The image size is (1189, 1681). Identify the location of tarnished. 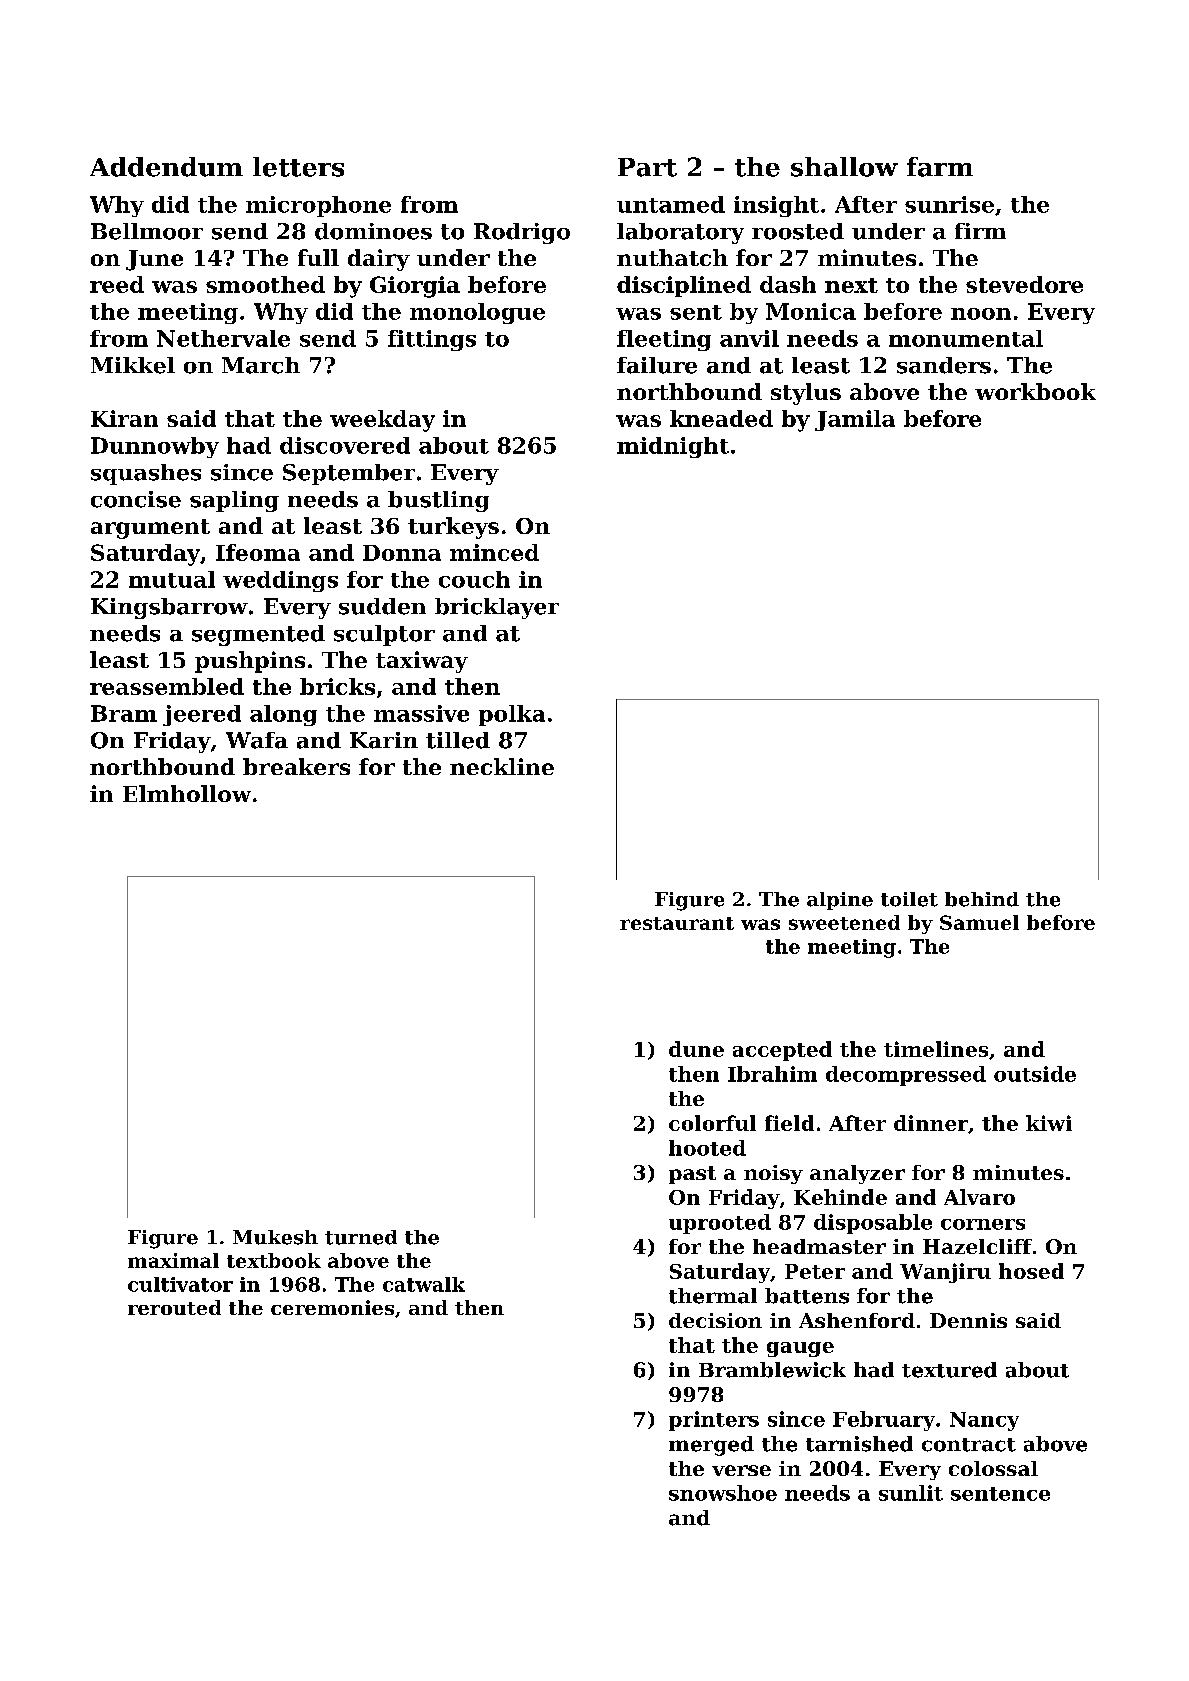
(859, 1444).
